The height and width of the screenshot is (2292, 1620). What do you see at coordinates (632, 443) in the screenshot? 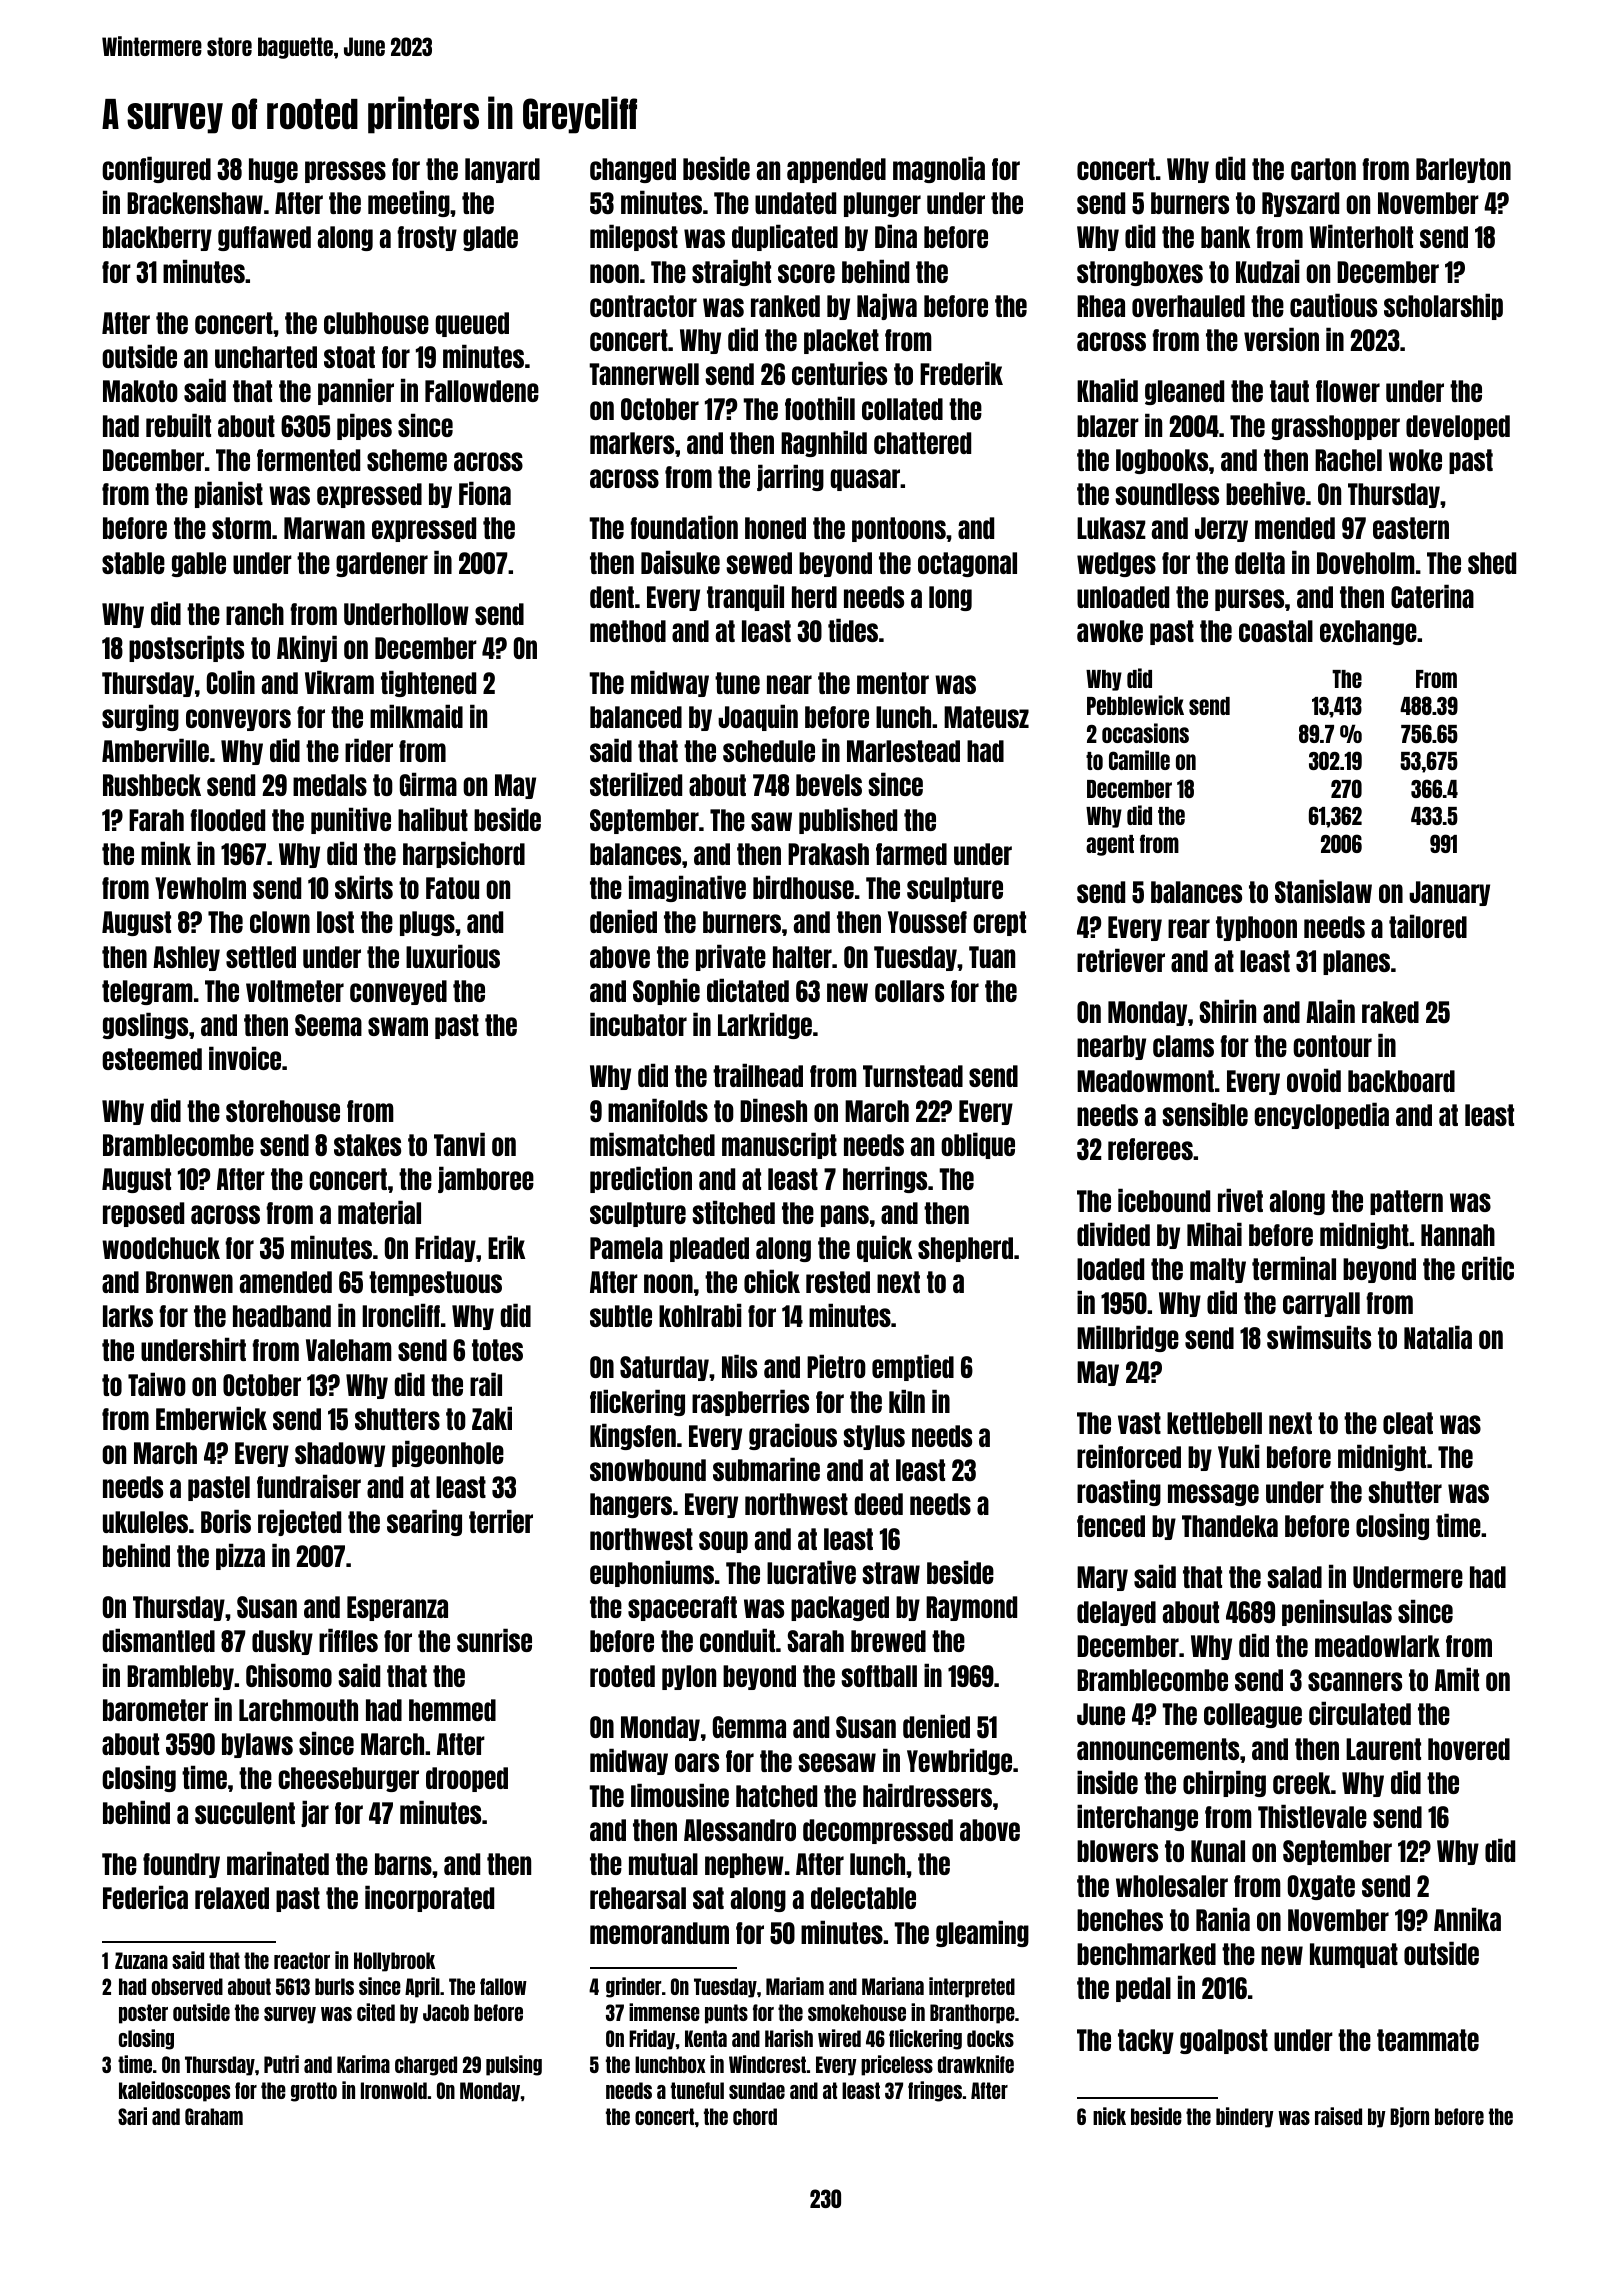
I see `markers` at bounding box center [632, 443].
